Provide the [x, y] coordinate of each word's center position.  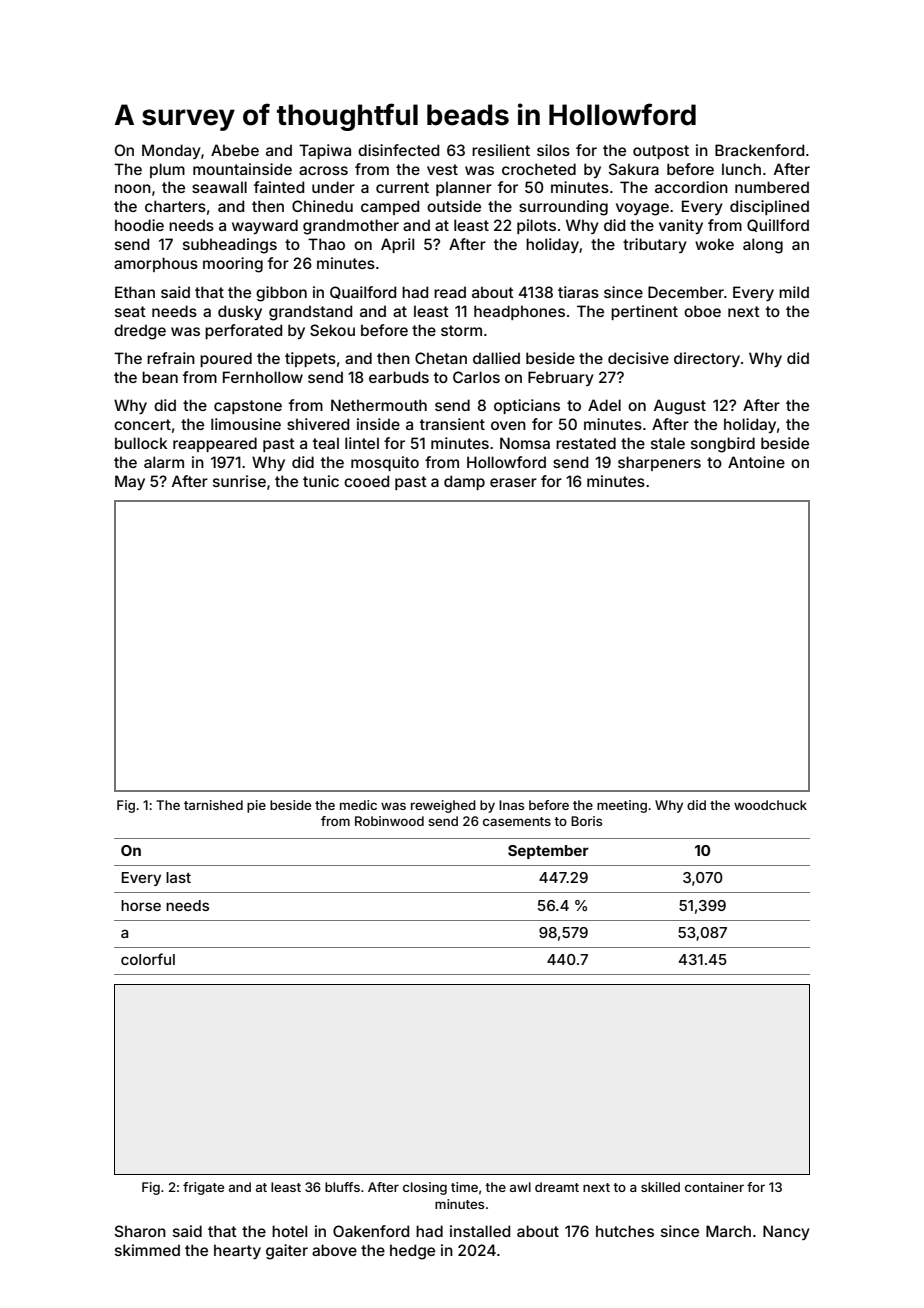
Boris [586, 821]
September [548, 852]
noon [133, 188]
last [178, 877]
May [130, 482]
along [763, 246]
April [397, 245]
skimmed [147, 1250]
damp [464, 482]
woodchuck [770, 805]
